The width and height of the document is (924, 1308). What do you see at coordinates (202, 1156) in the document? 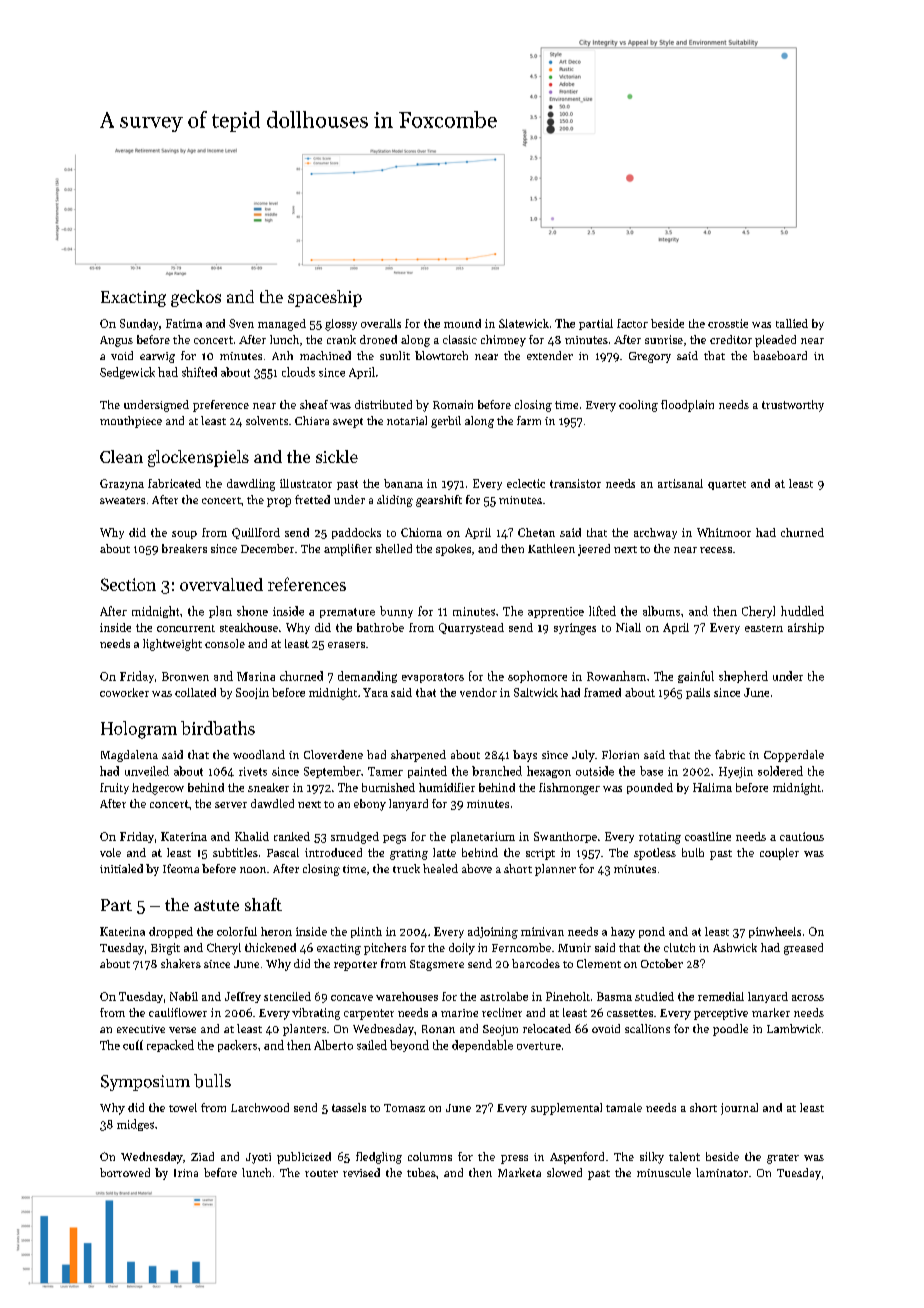
I see `Ziad` at bounding box center [202, 1156].
